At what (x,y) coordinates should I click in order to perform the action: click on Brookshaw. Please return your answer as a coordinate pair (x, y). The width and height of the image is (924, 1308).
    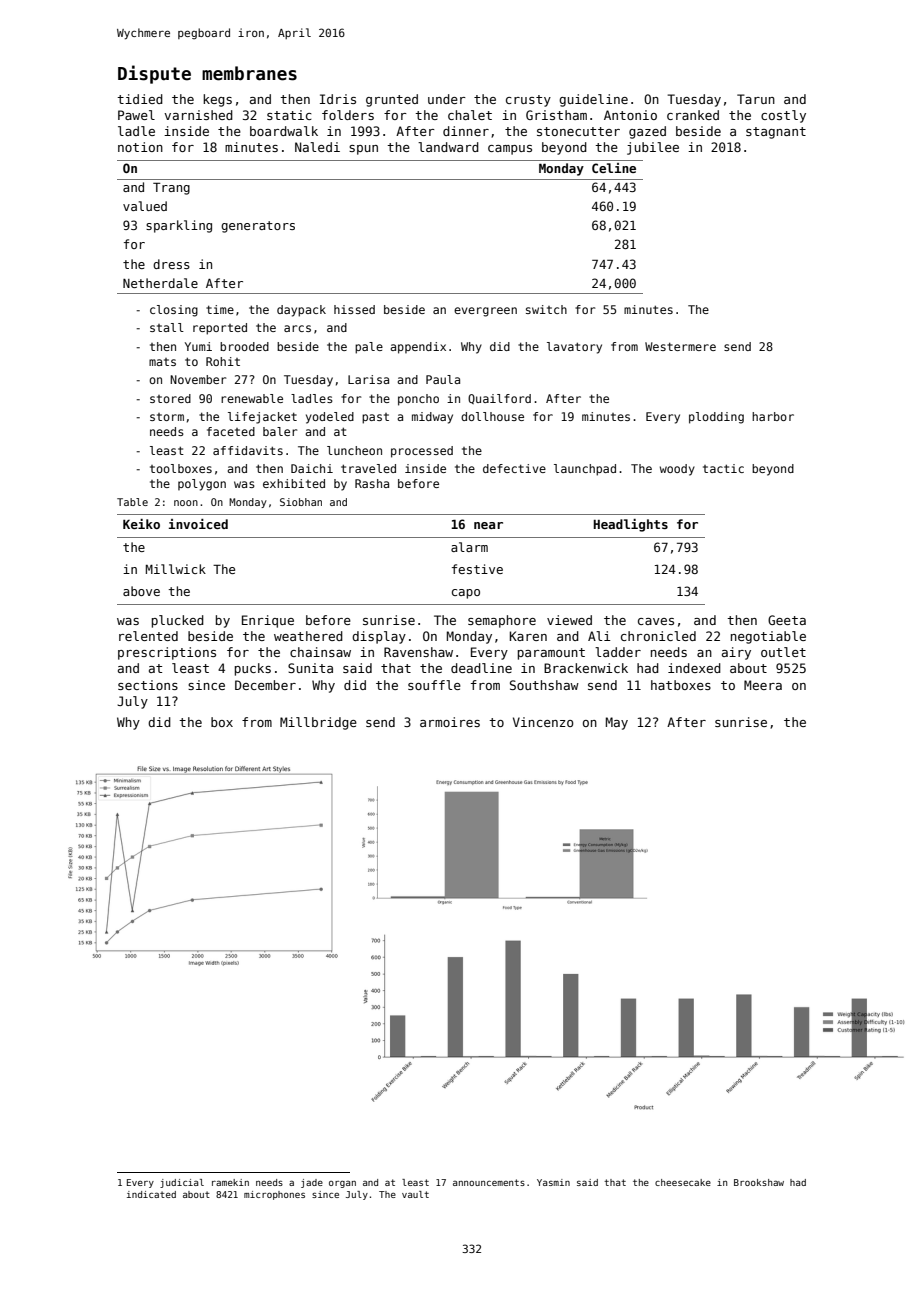
    Looking at the image, I should click on (759, 1182).
